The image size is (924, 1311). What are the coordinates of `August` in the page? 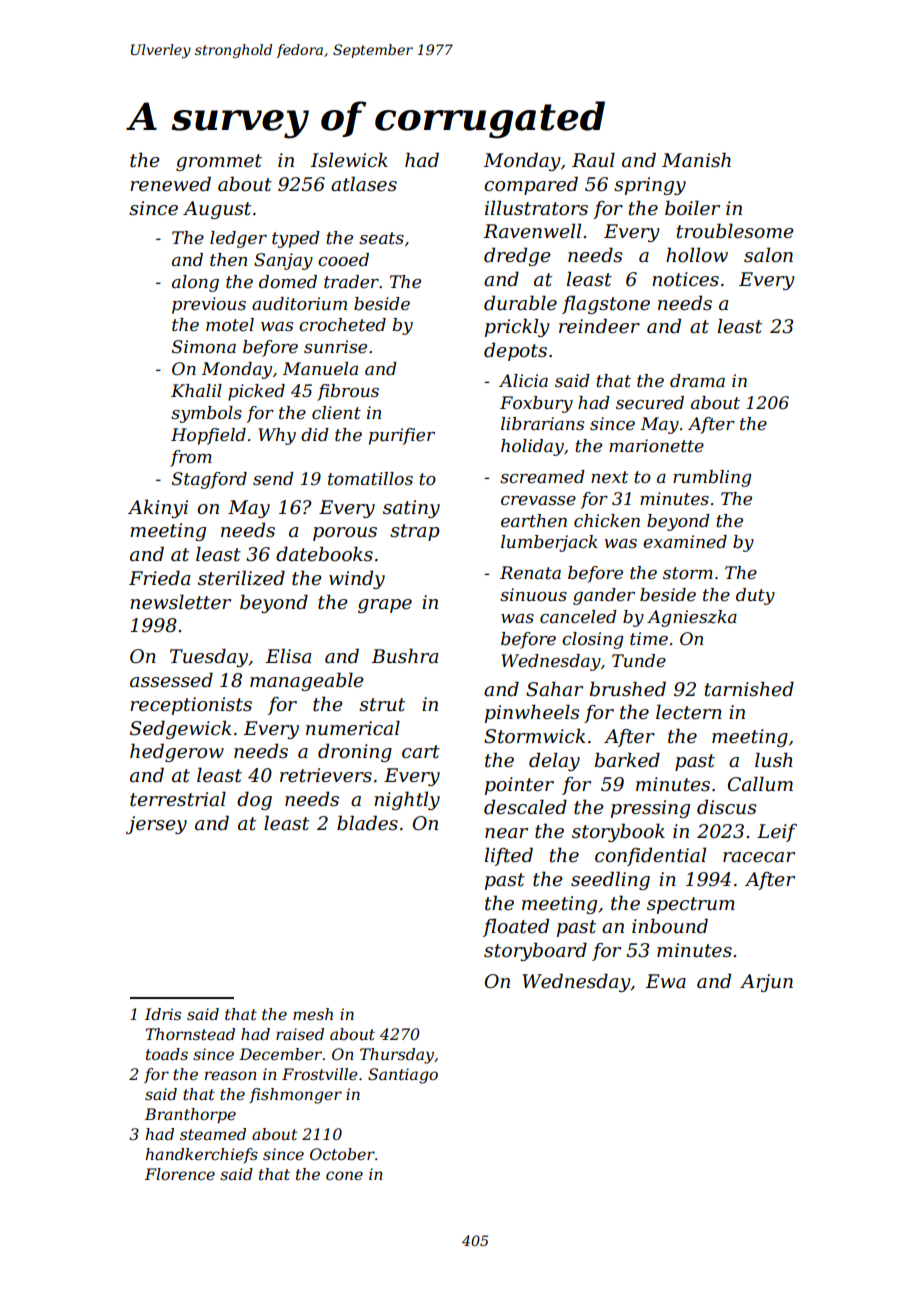 It's located at (217, 210).
